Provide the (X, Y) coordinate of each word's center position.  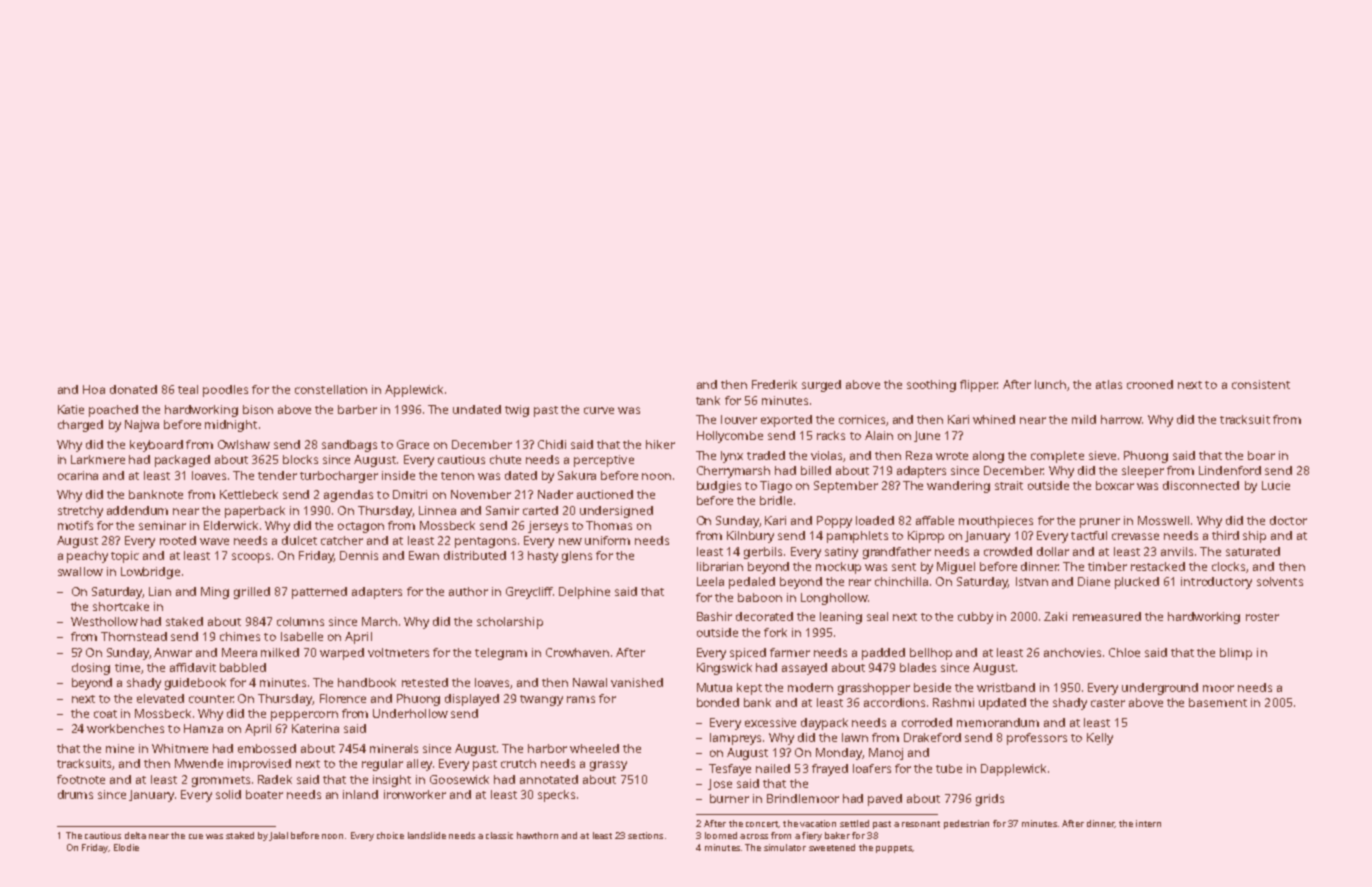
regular (382, 765)
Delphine (584, 593)
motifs (75, 525)
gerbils (763, 553)
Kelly (1100, 739)
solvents (1280, 581)
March (379, 621)
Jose (720, 784)
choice (390, 835)
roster (1262, 617)
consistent (1261, 384)
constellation (331, 389)
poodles (225, 391)
